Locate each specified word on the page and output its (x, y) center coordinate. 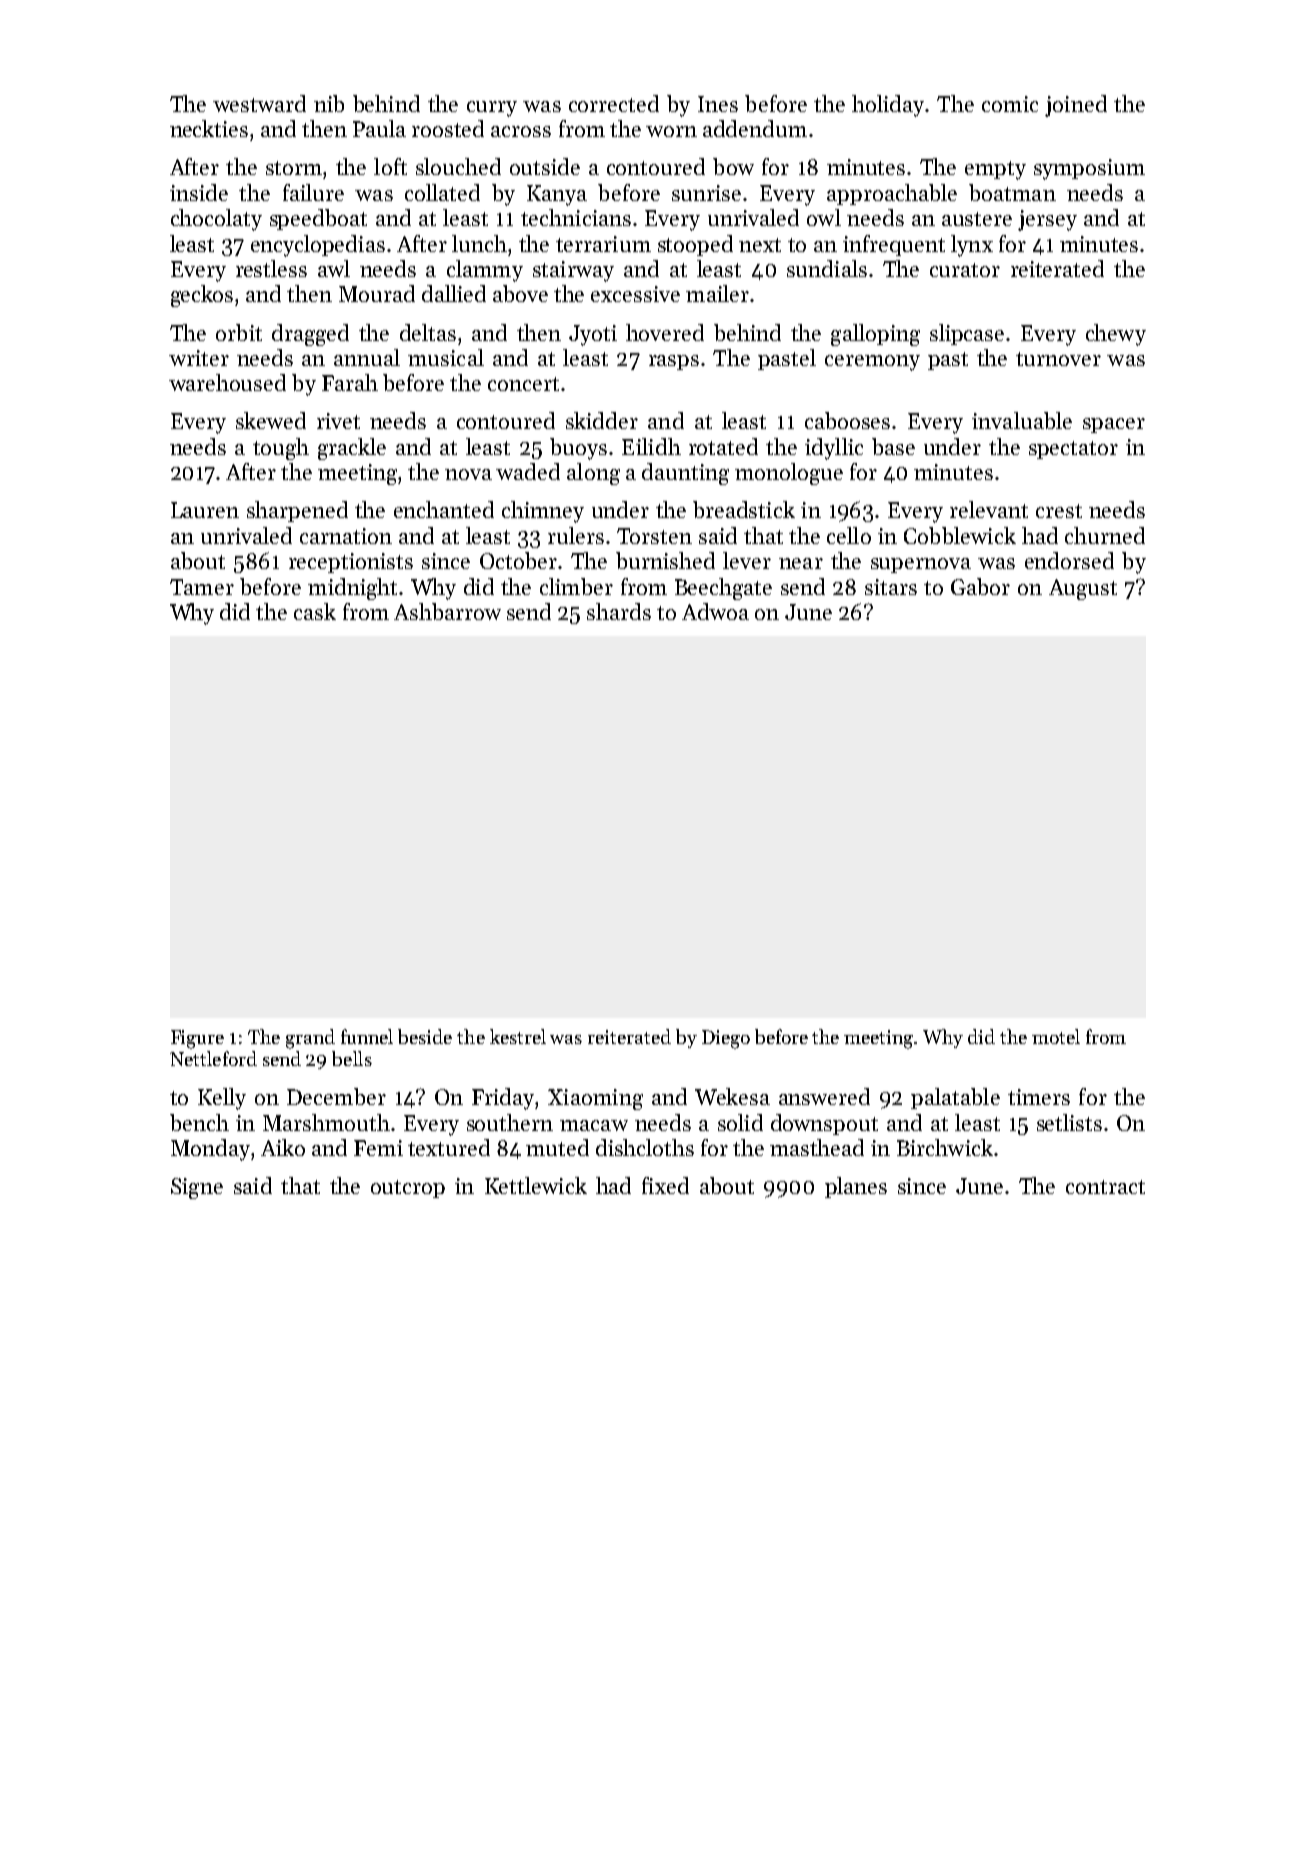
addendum (755, 128)
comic (1010, 104)
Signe (197, 1188)
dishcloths (645, 1147)
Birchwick (945, 1147)
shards (619, 611)
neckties (209, 128)
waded (528, 471)
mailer (717, 293)
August (1083, 589)
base (893, 446)
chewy (1116, 335)
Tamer (202, 587)
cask (315, 611)
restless (271, 268)
